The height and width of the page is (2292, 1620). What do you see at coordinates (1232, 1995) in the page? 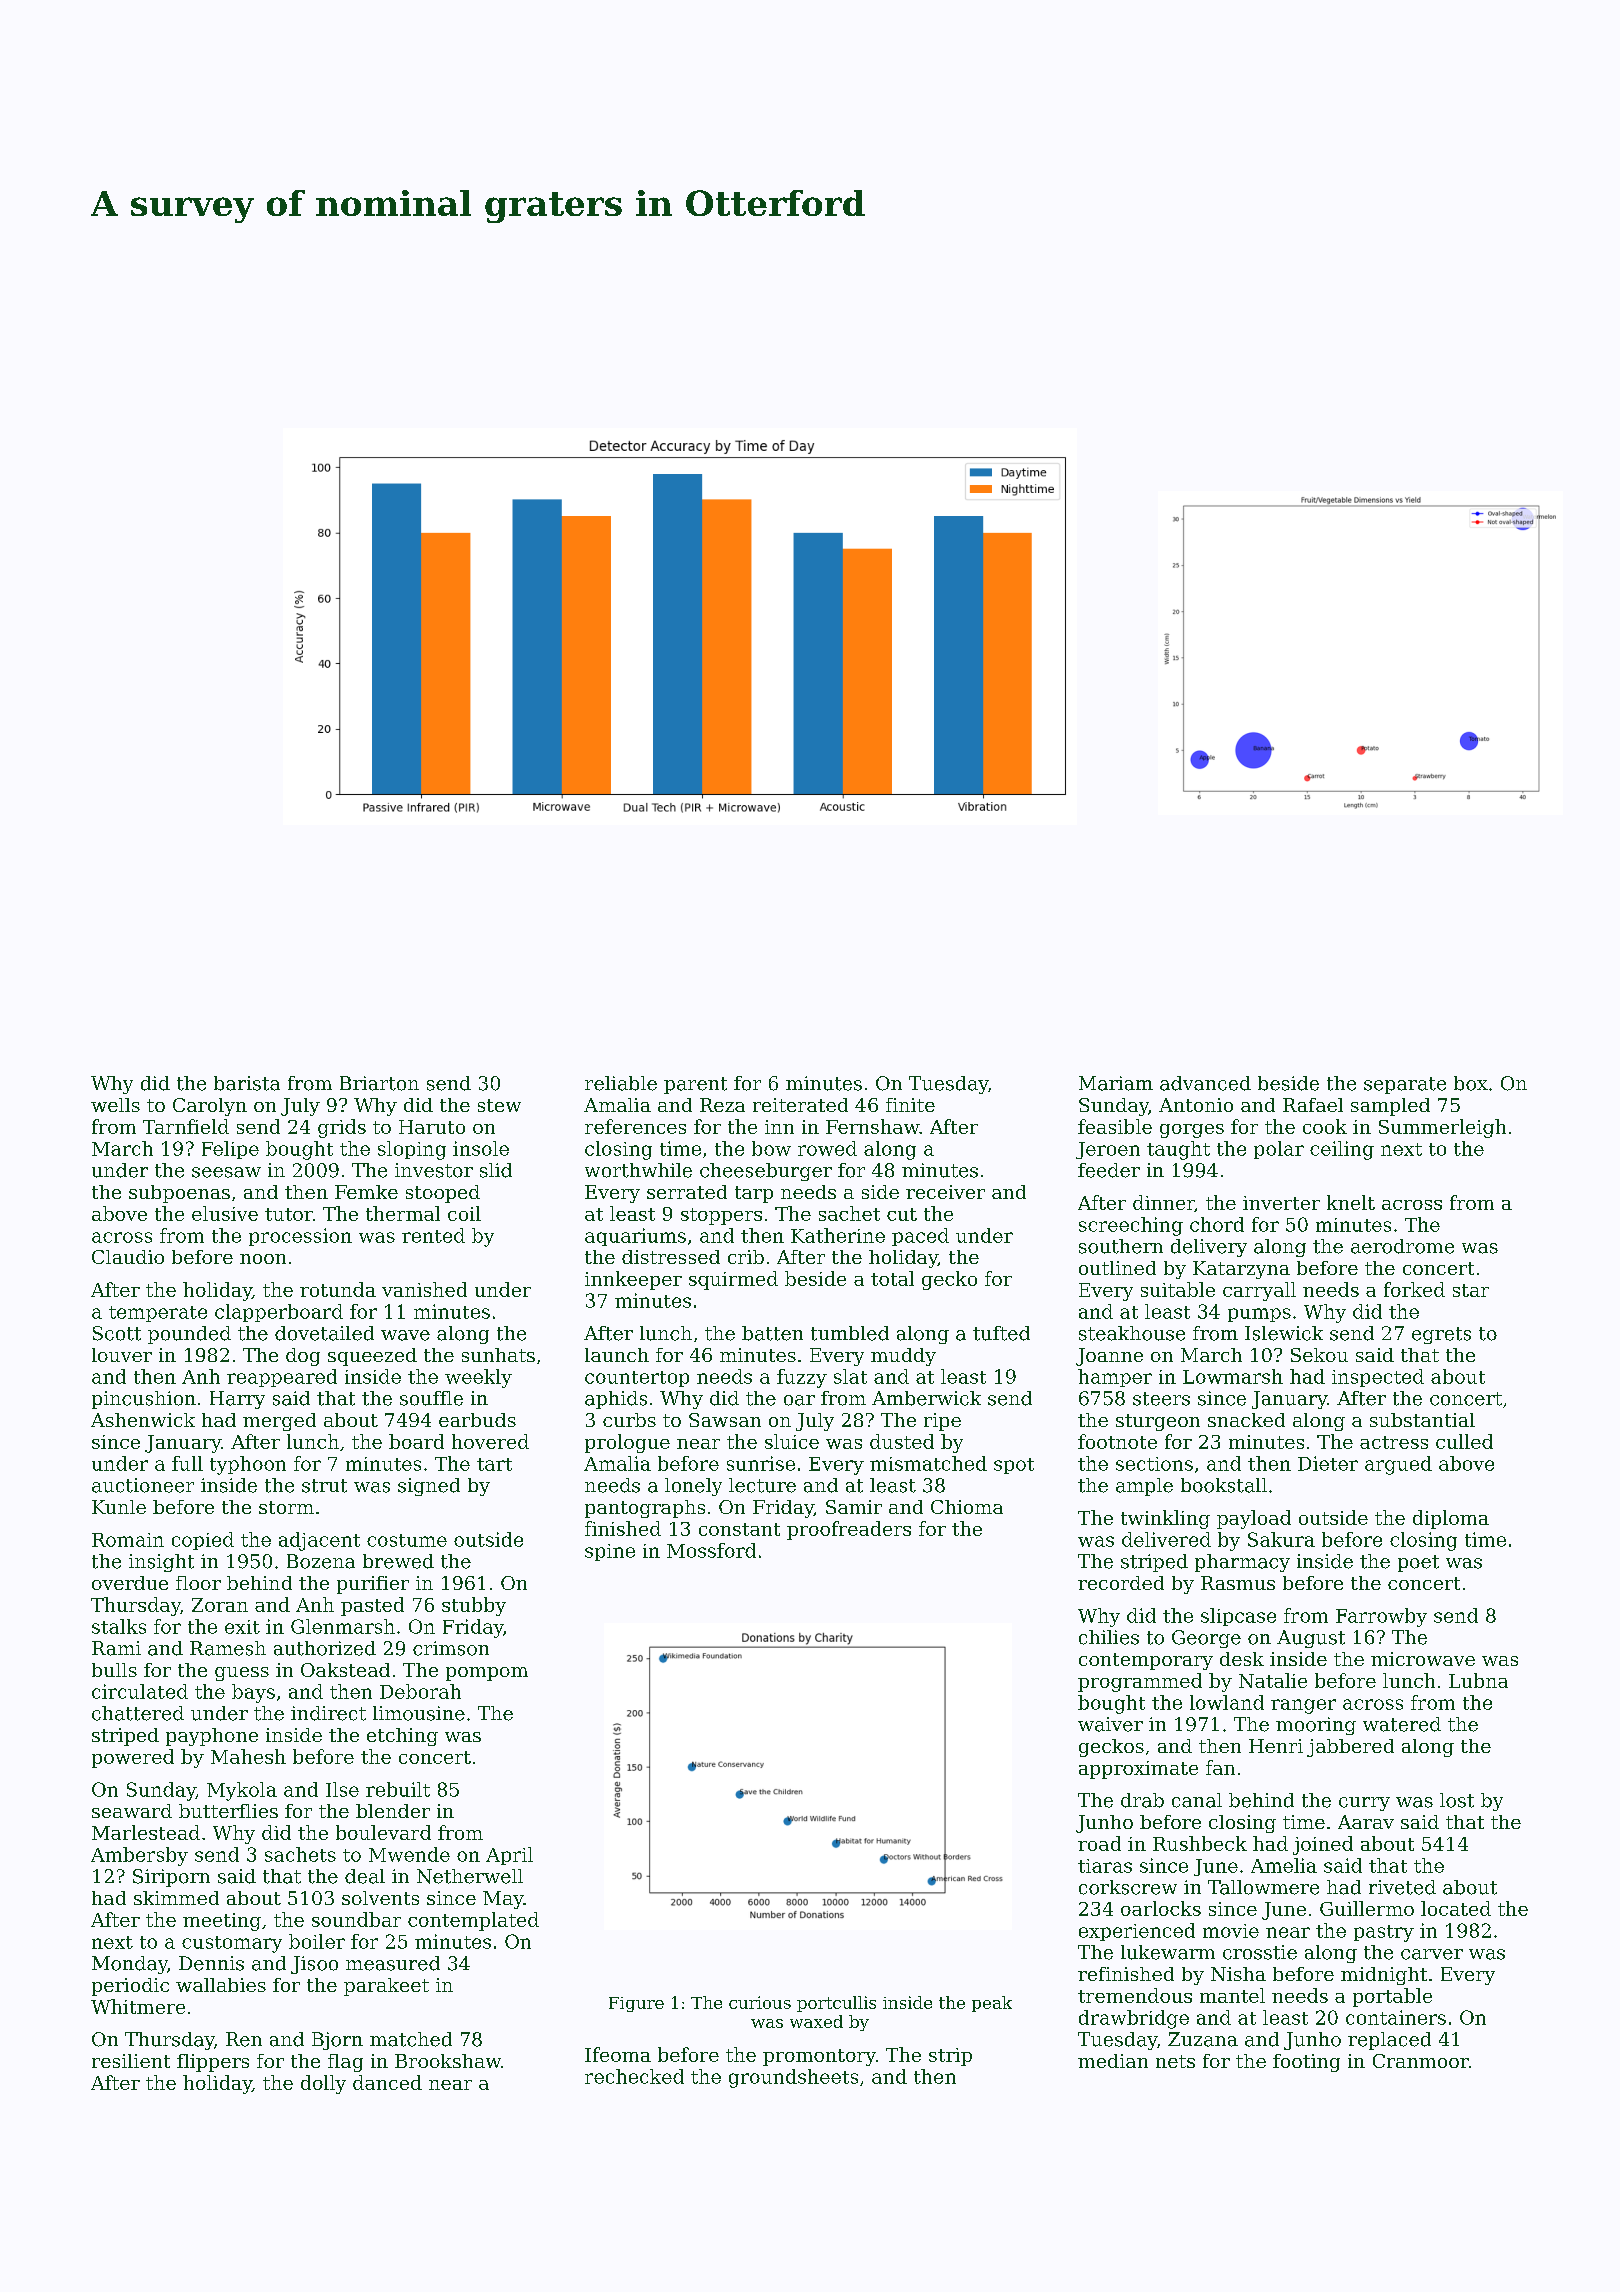
I see `mantel` at bounding box center [1232, 1995].
